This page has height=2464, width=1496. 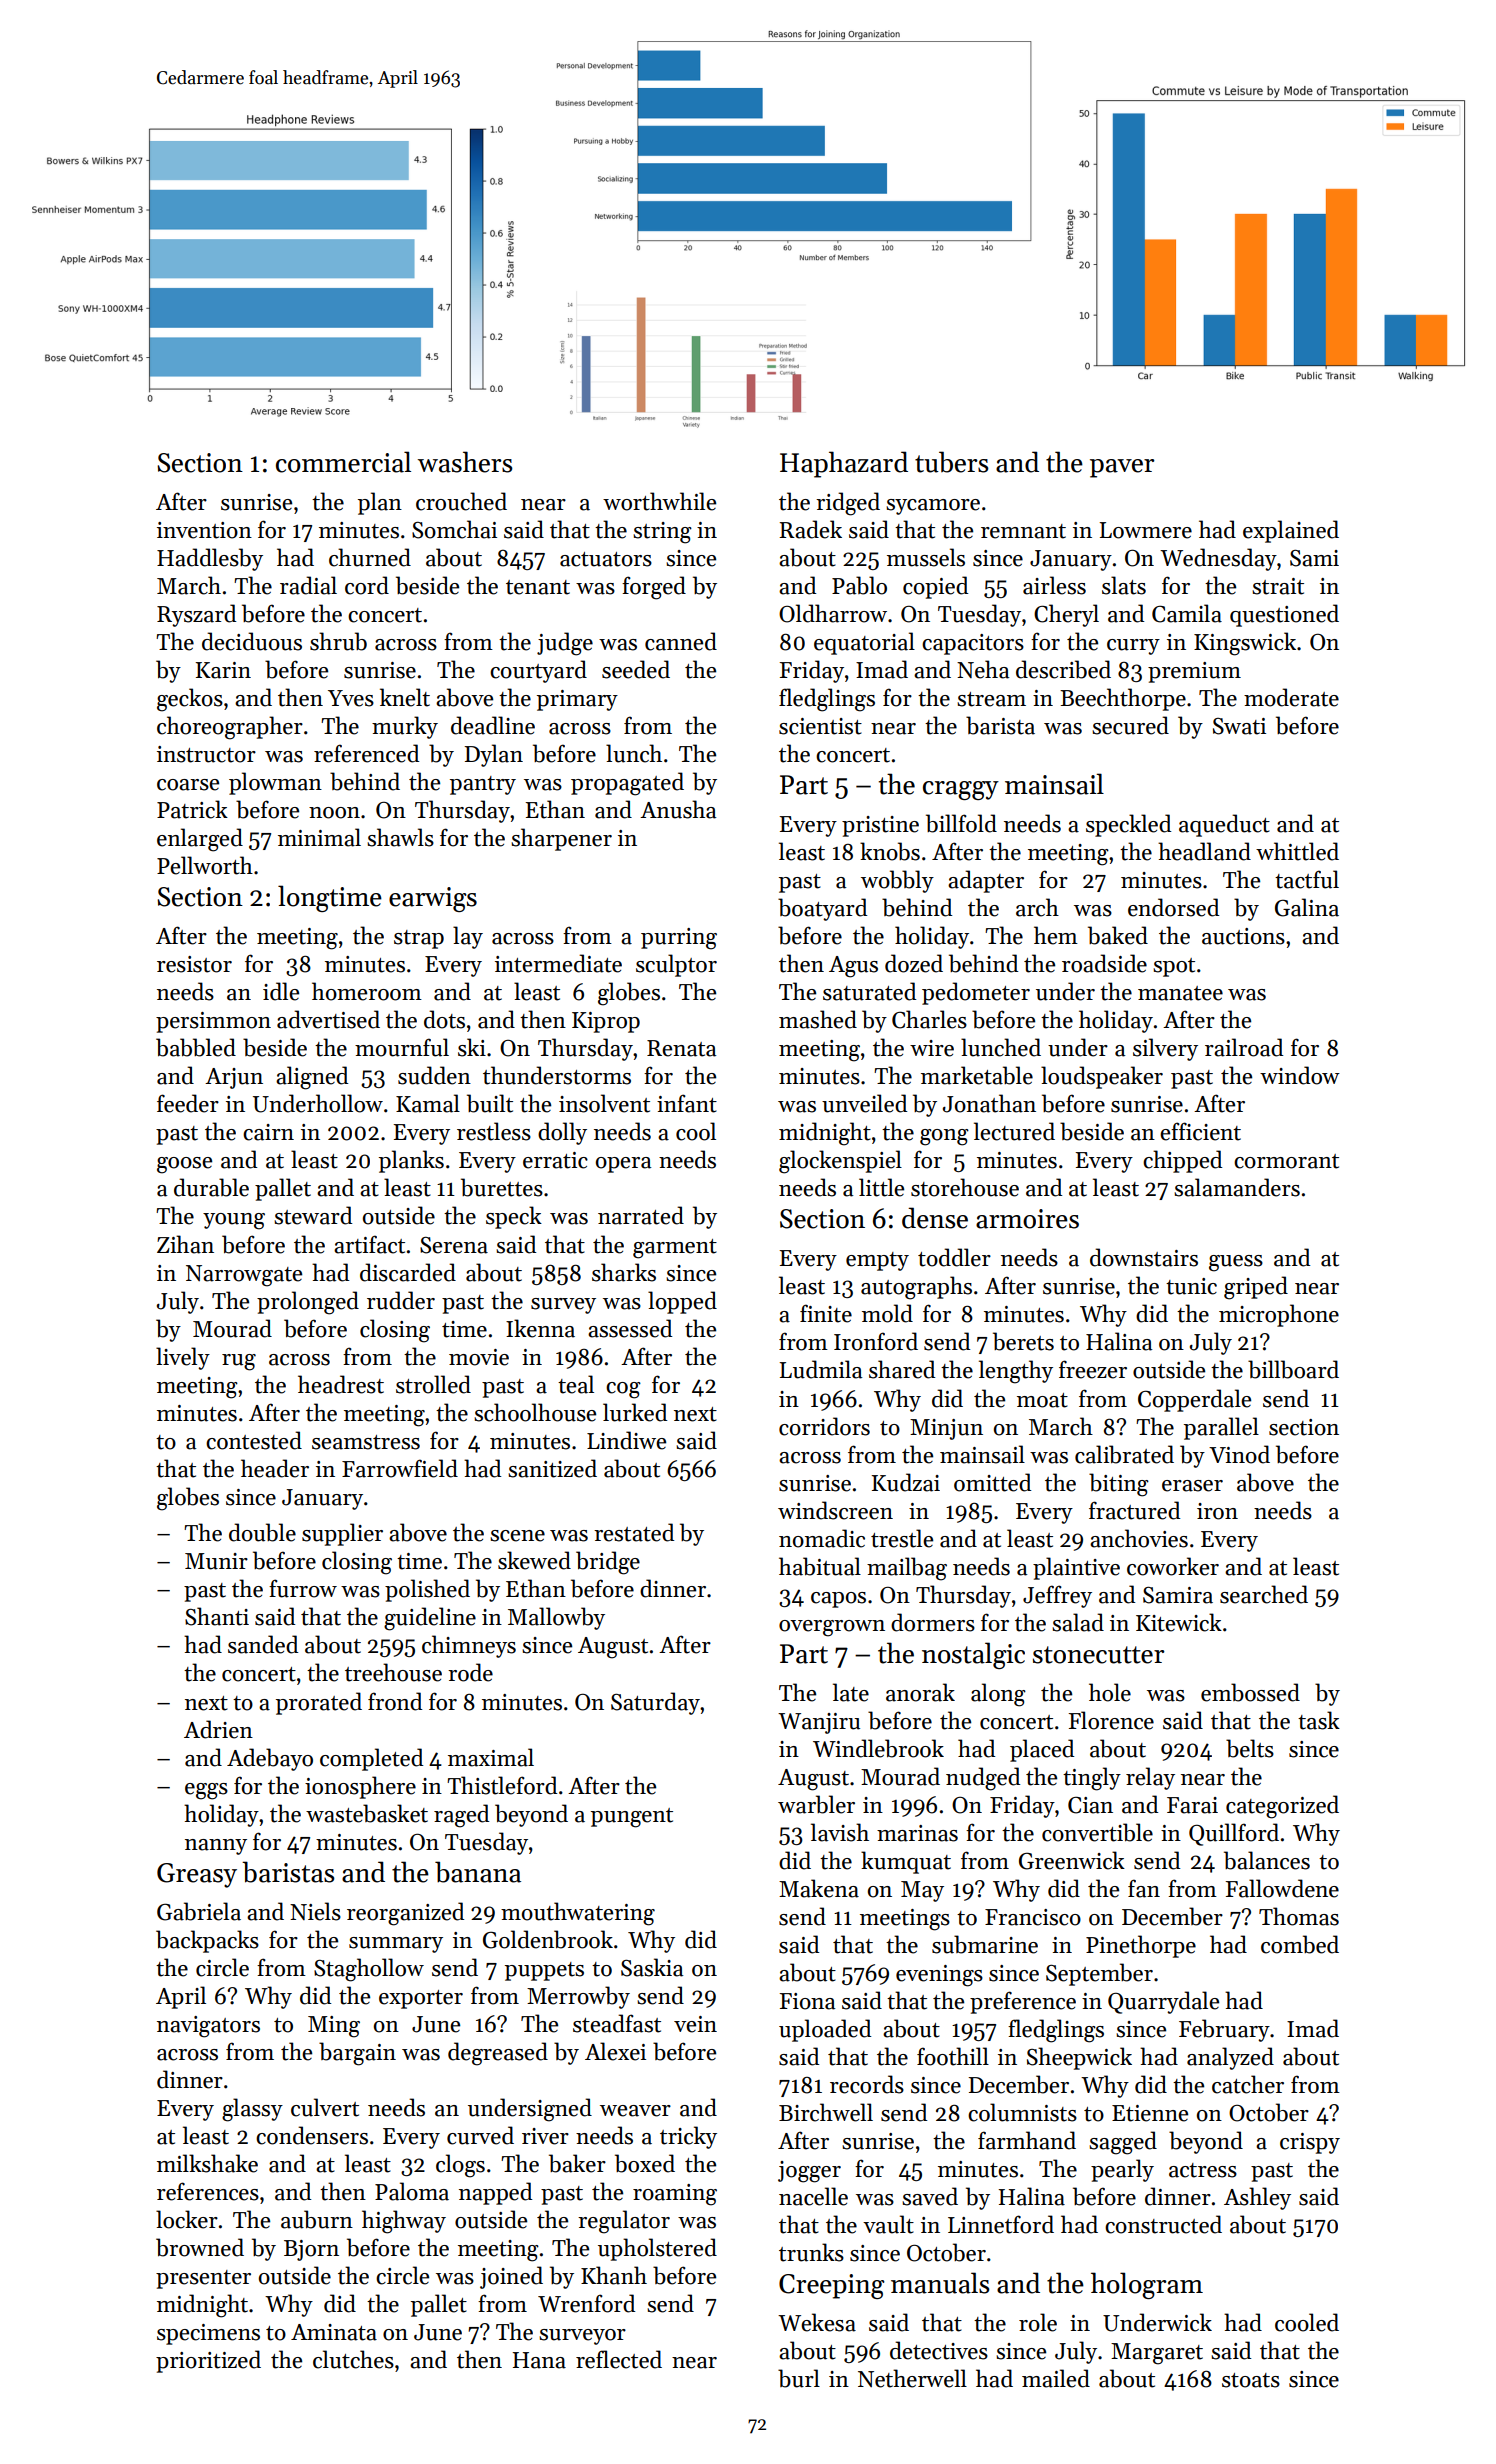 I want to click on clutches, so click(x=353, y=2359).
